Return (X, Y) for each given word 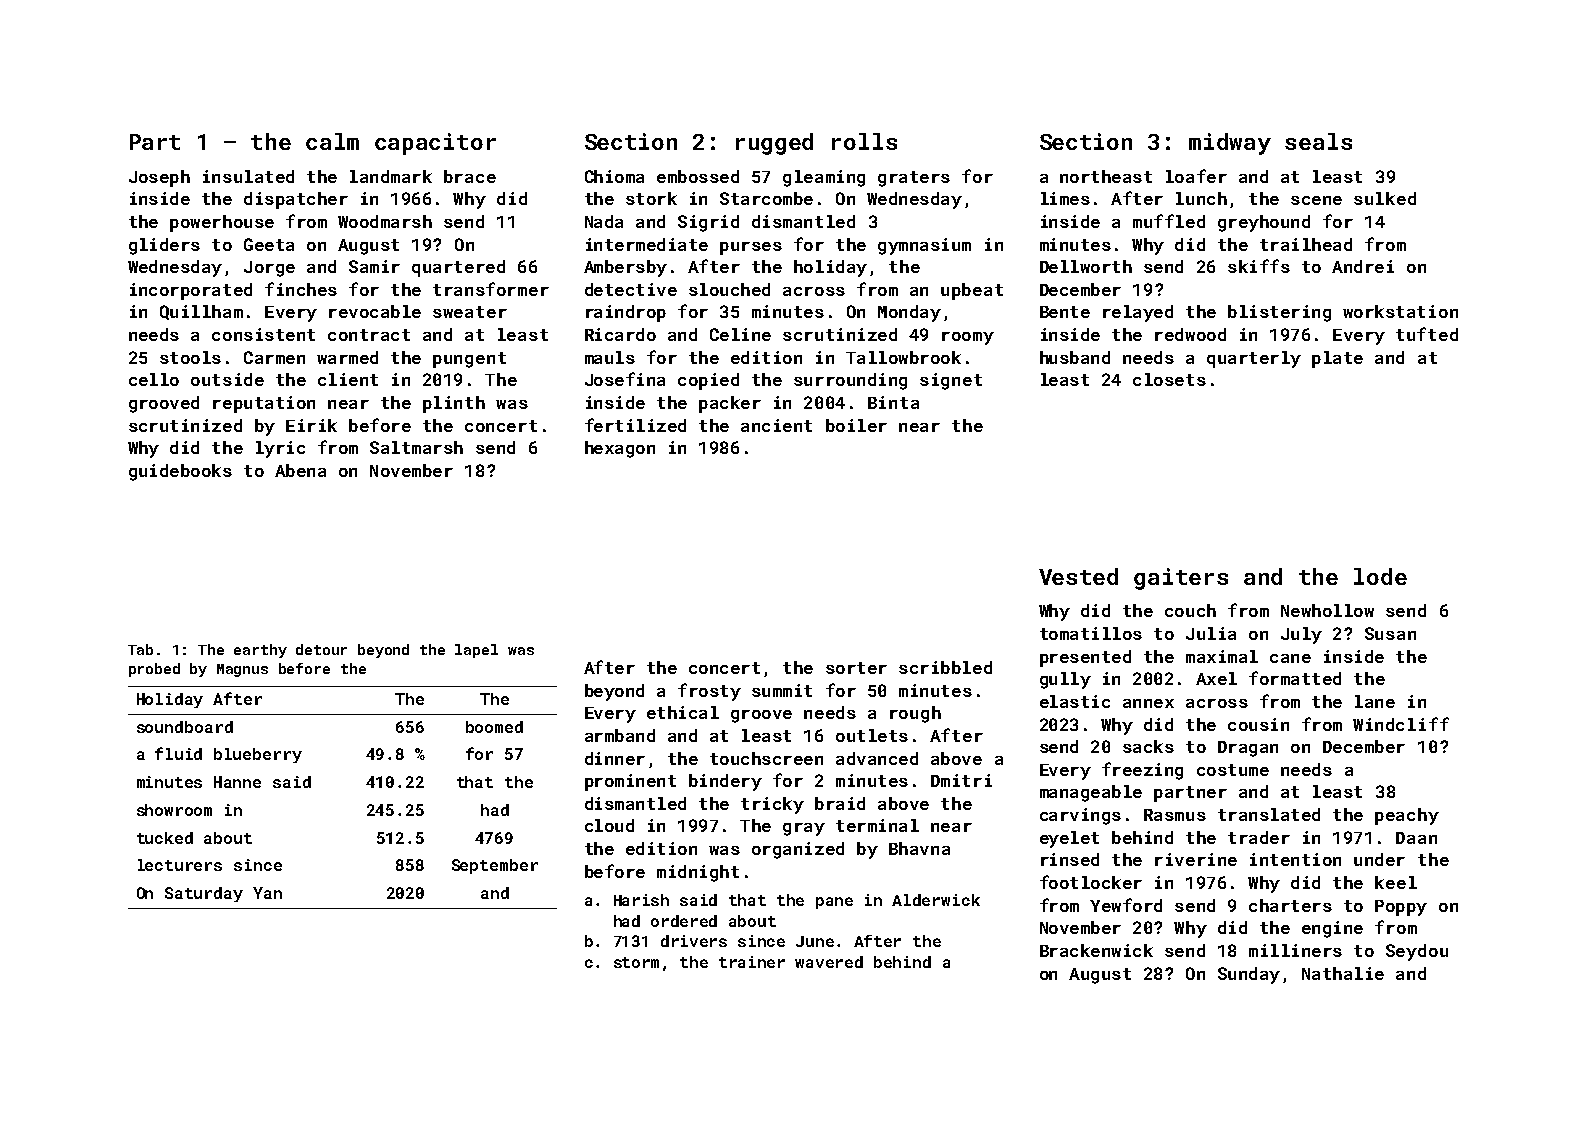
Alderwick (936, 900)
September (495, 866)
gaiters (1181, 579)
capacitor (435, 144)
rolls (864, 141)
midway (1230, 144)
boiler (856, 425)
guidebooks (180, 472)
